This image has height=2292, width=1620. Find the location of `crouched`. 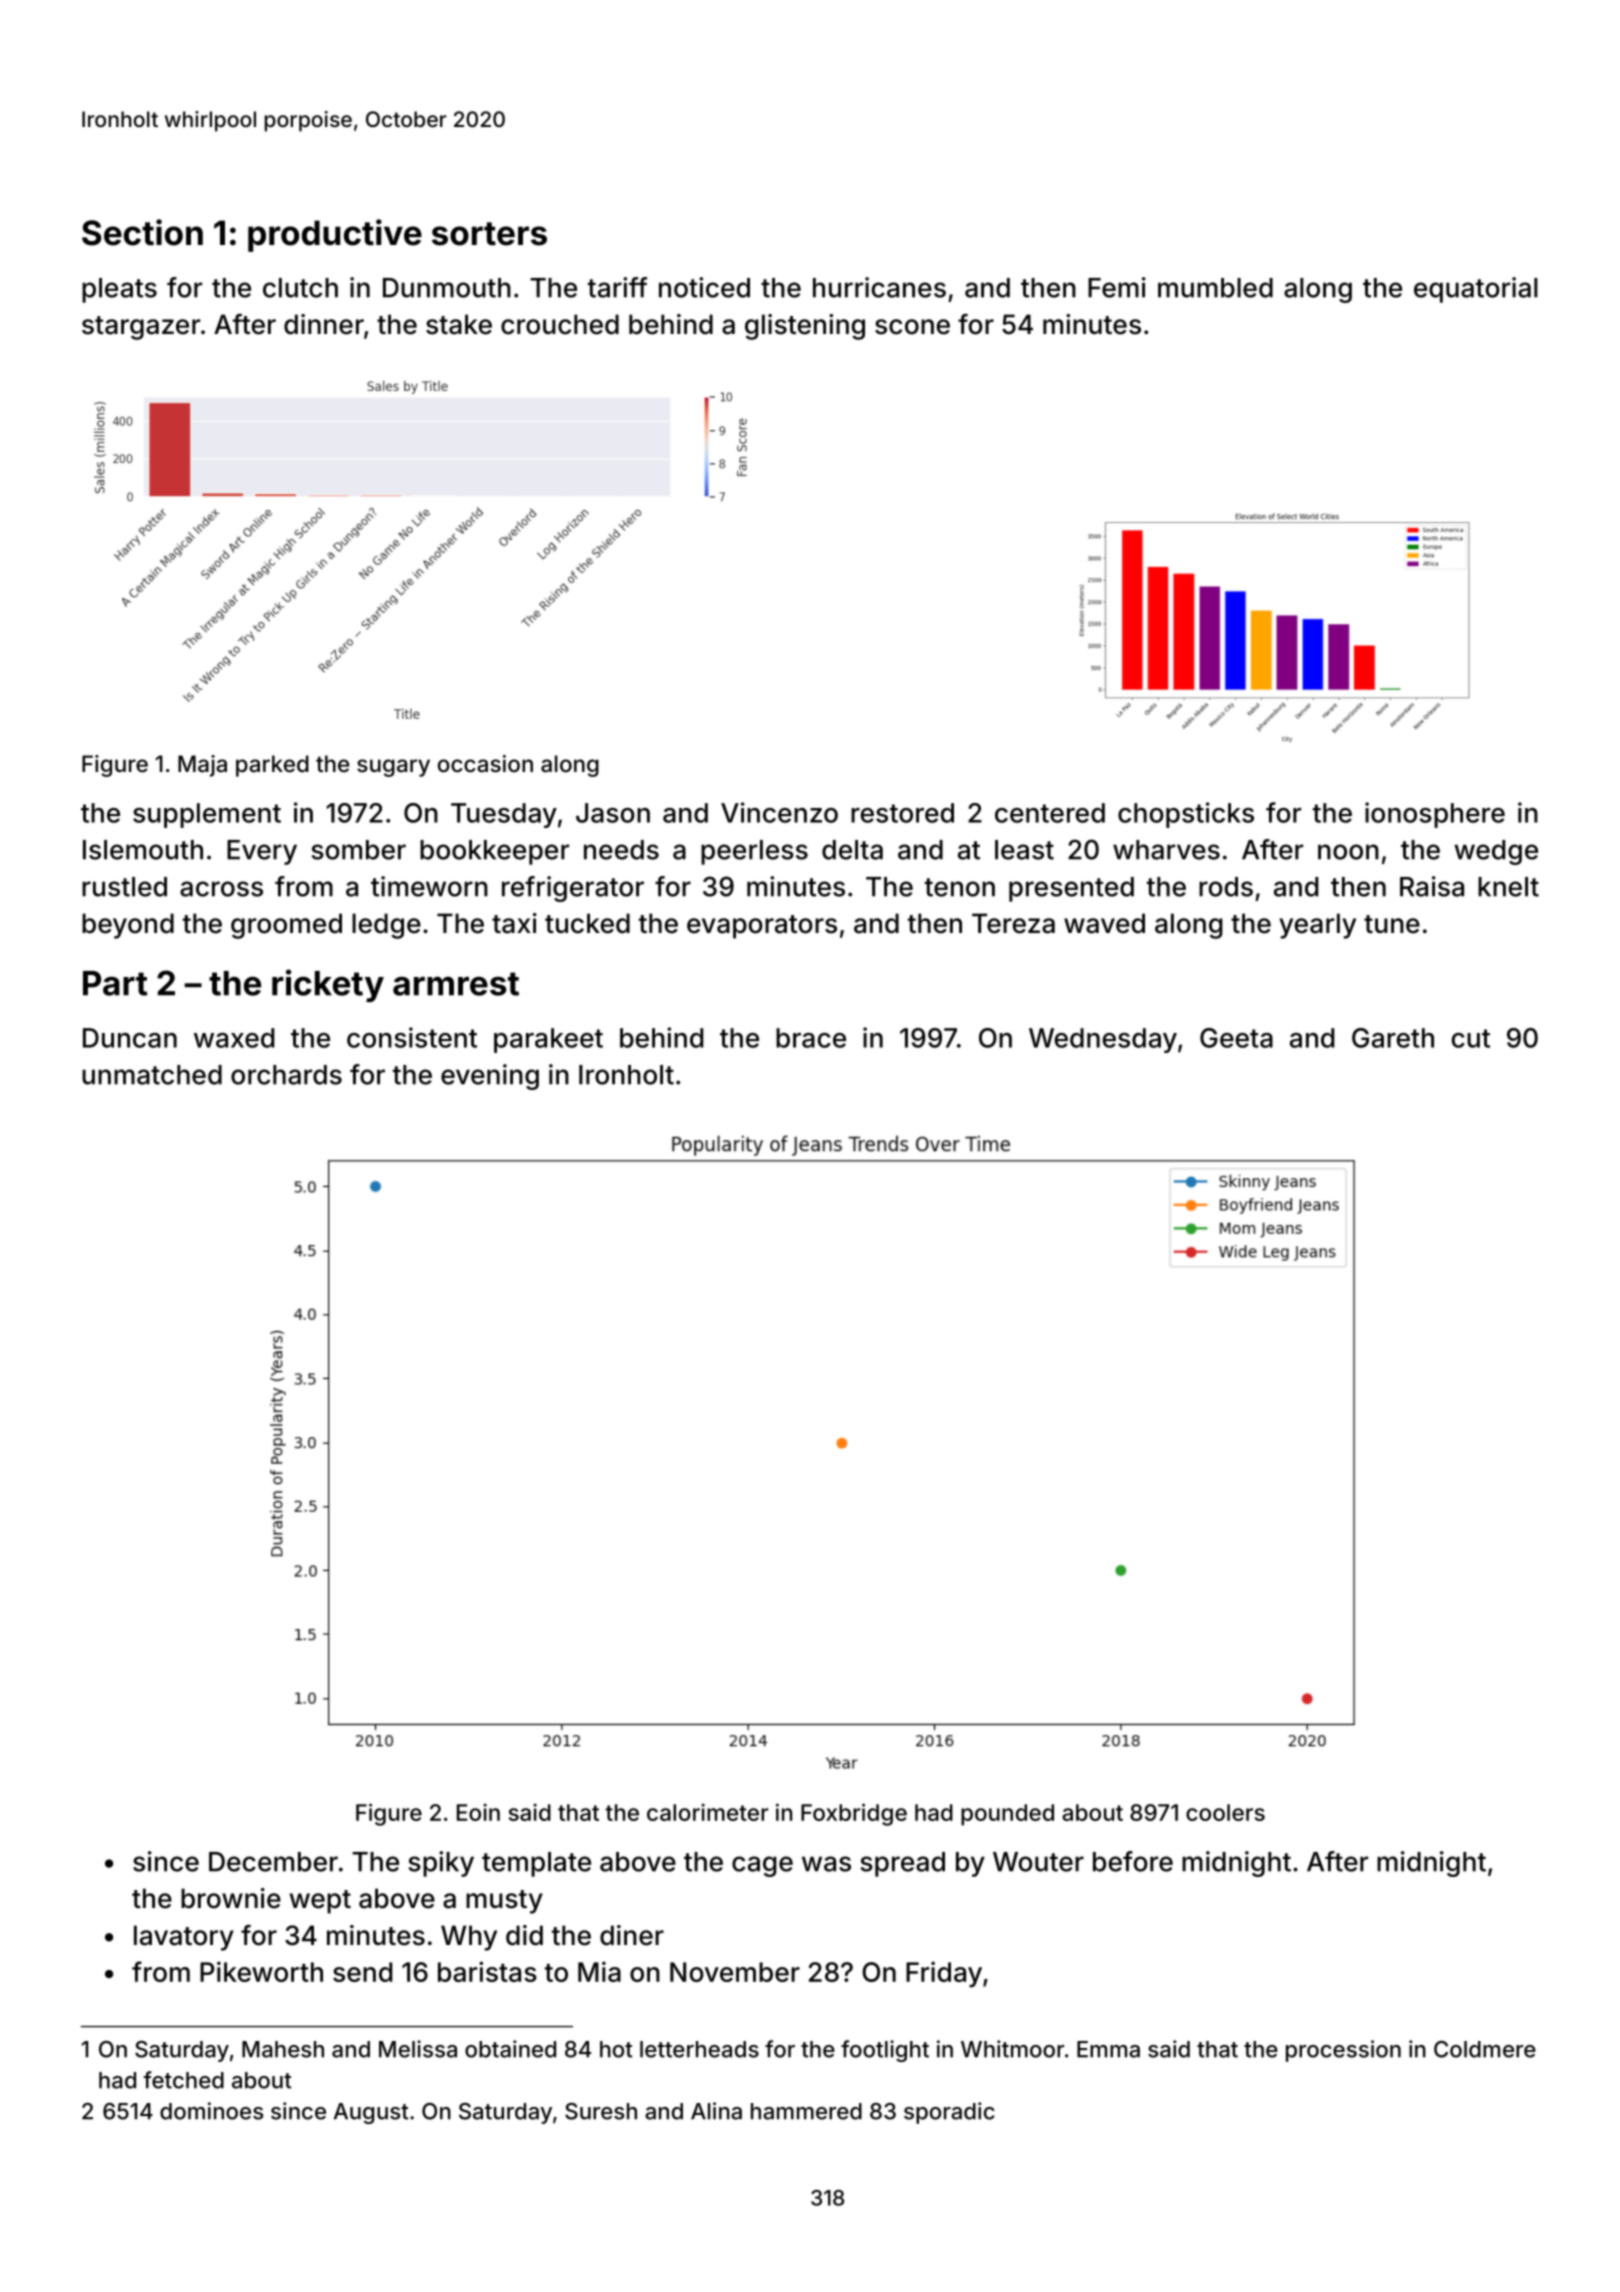

crouched is located at coordinates (560, 324).
